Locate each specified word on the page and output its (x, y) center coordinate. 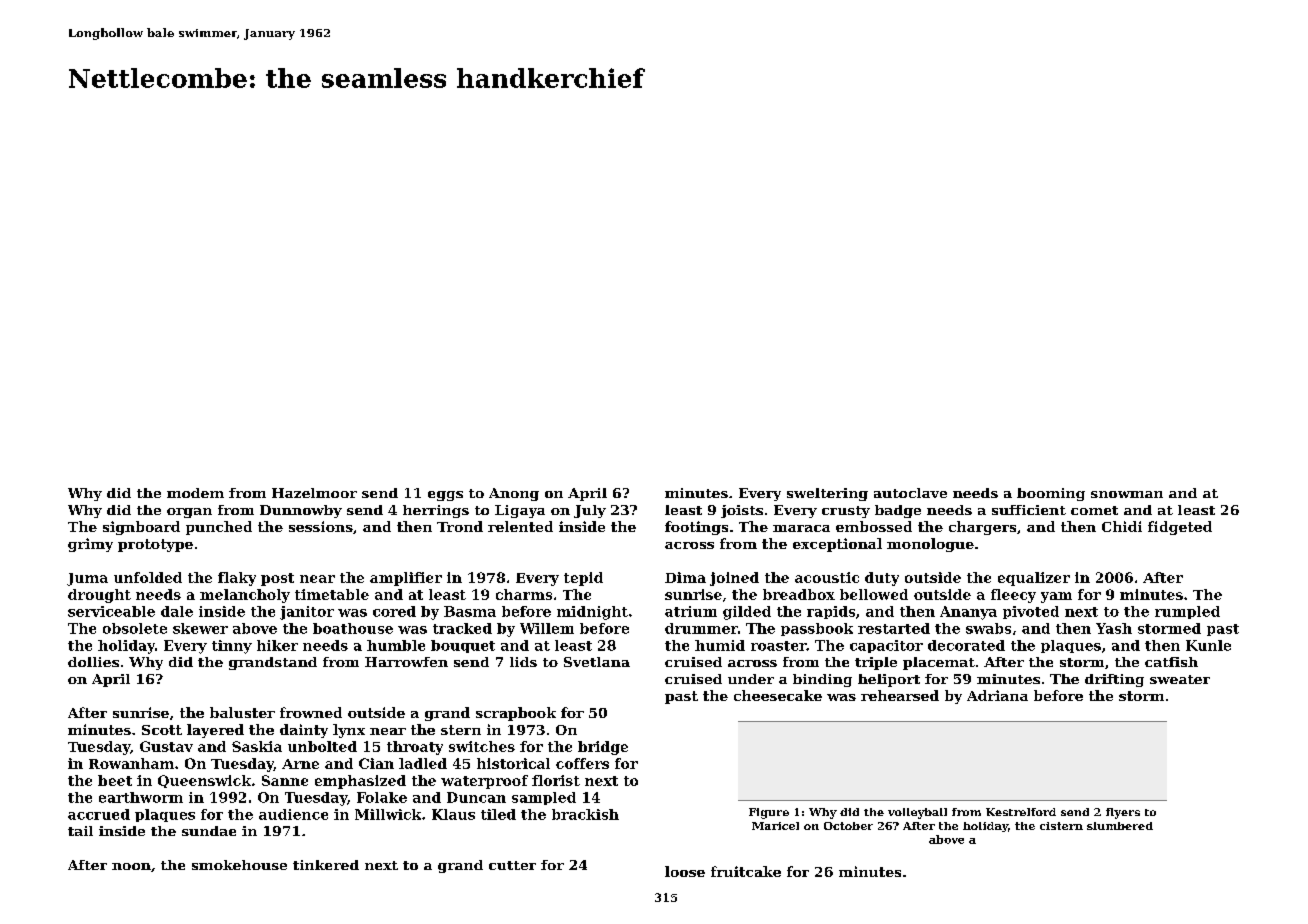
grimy (90, 545)
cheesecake (778, 695)
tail (80, 831)
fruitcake (746, 871)
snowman (1127, 494)
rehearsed (900, 695)
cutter (512, 865)
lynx (349, 731)
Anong (514, 494)
